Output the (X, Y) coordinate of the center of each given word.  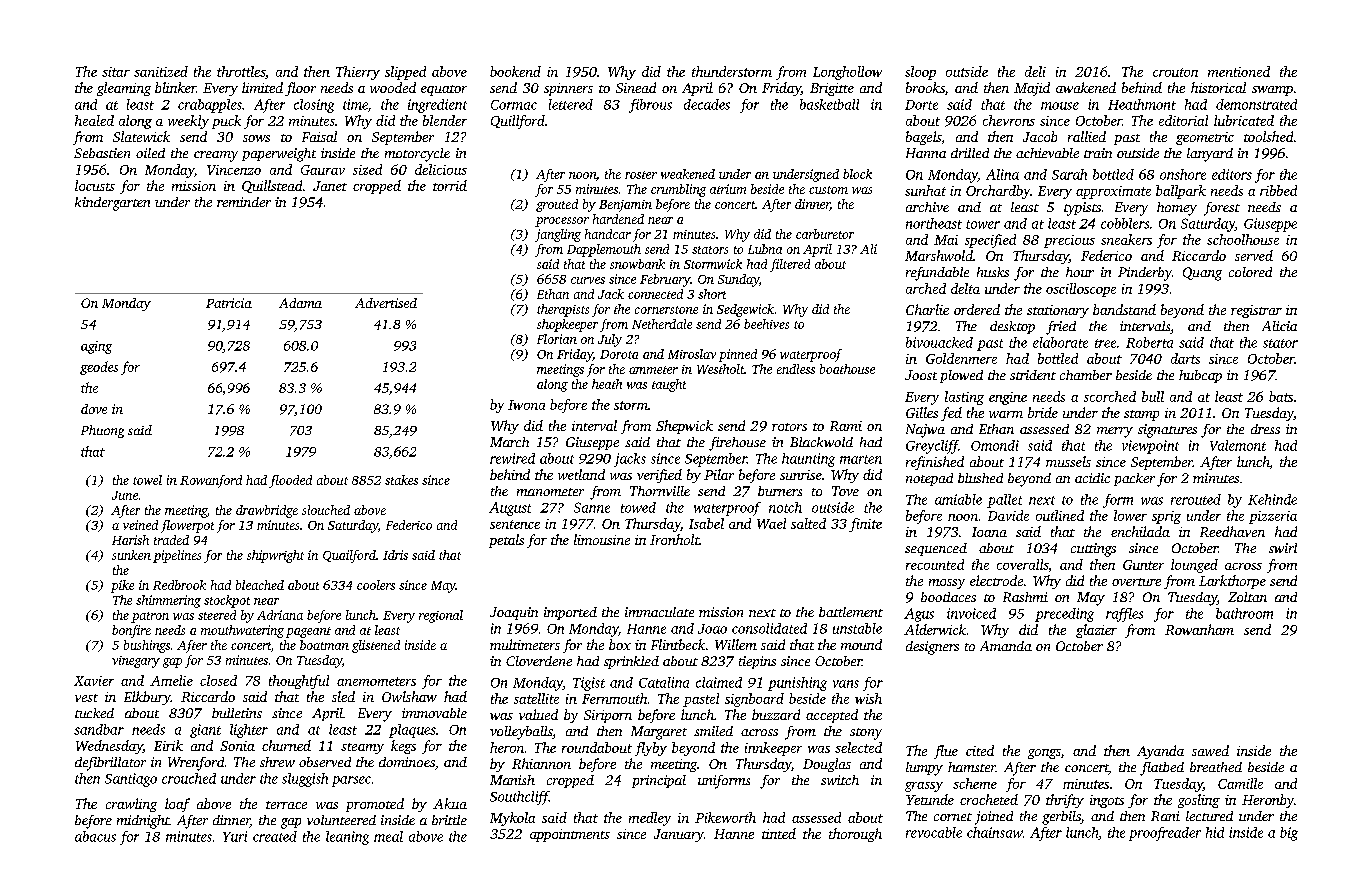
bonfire (131, 631)
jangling (558, 235)
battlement (851, 612)
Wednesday (109, 747)
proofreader (1165, 834)
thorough (855, 835)
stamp (1141, 415)
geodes (99, 368)
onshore (1183, 174)
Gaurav (323, 170)
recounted (935, 564)
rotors (789, 427)
